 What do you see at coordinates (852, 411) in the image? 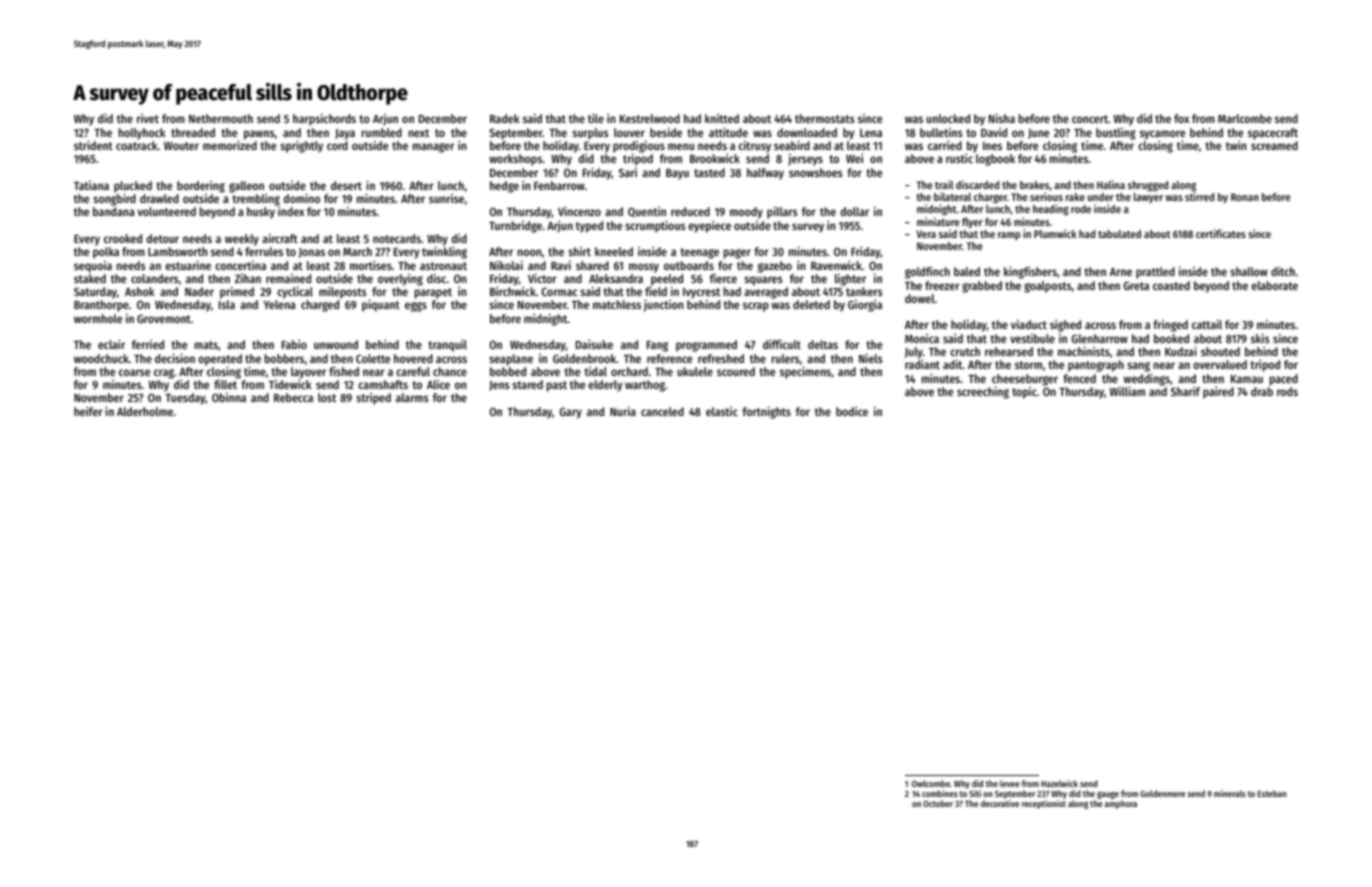
I see `bodice` at bounding box center [852, 411].
